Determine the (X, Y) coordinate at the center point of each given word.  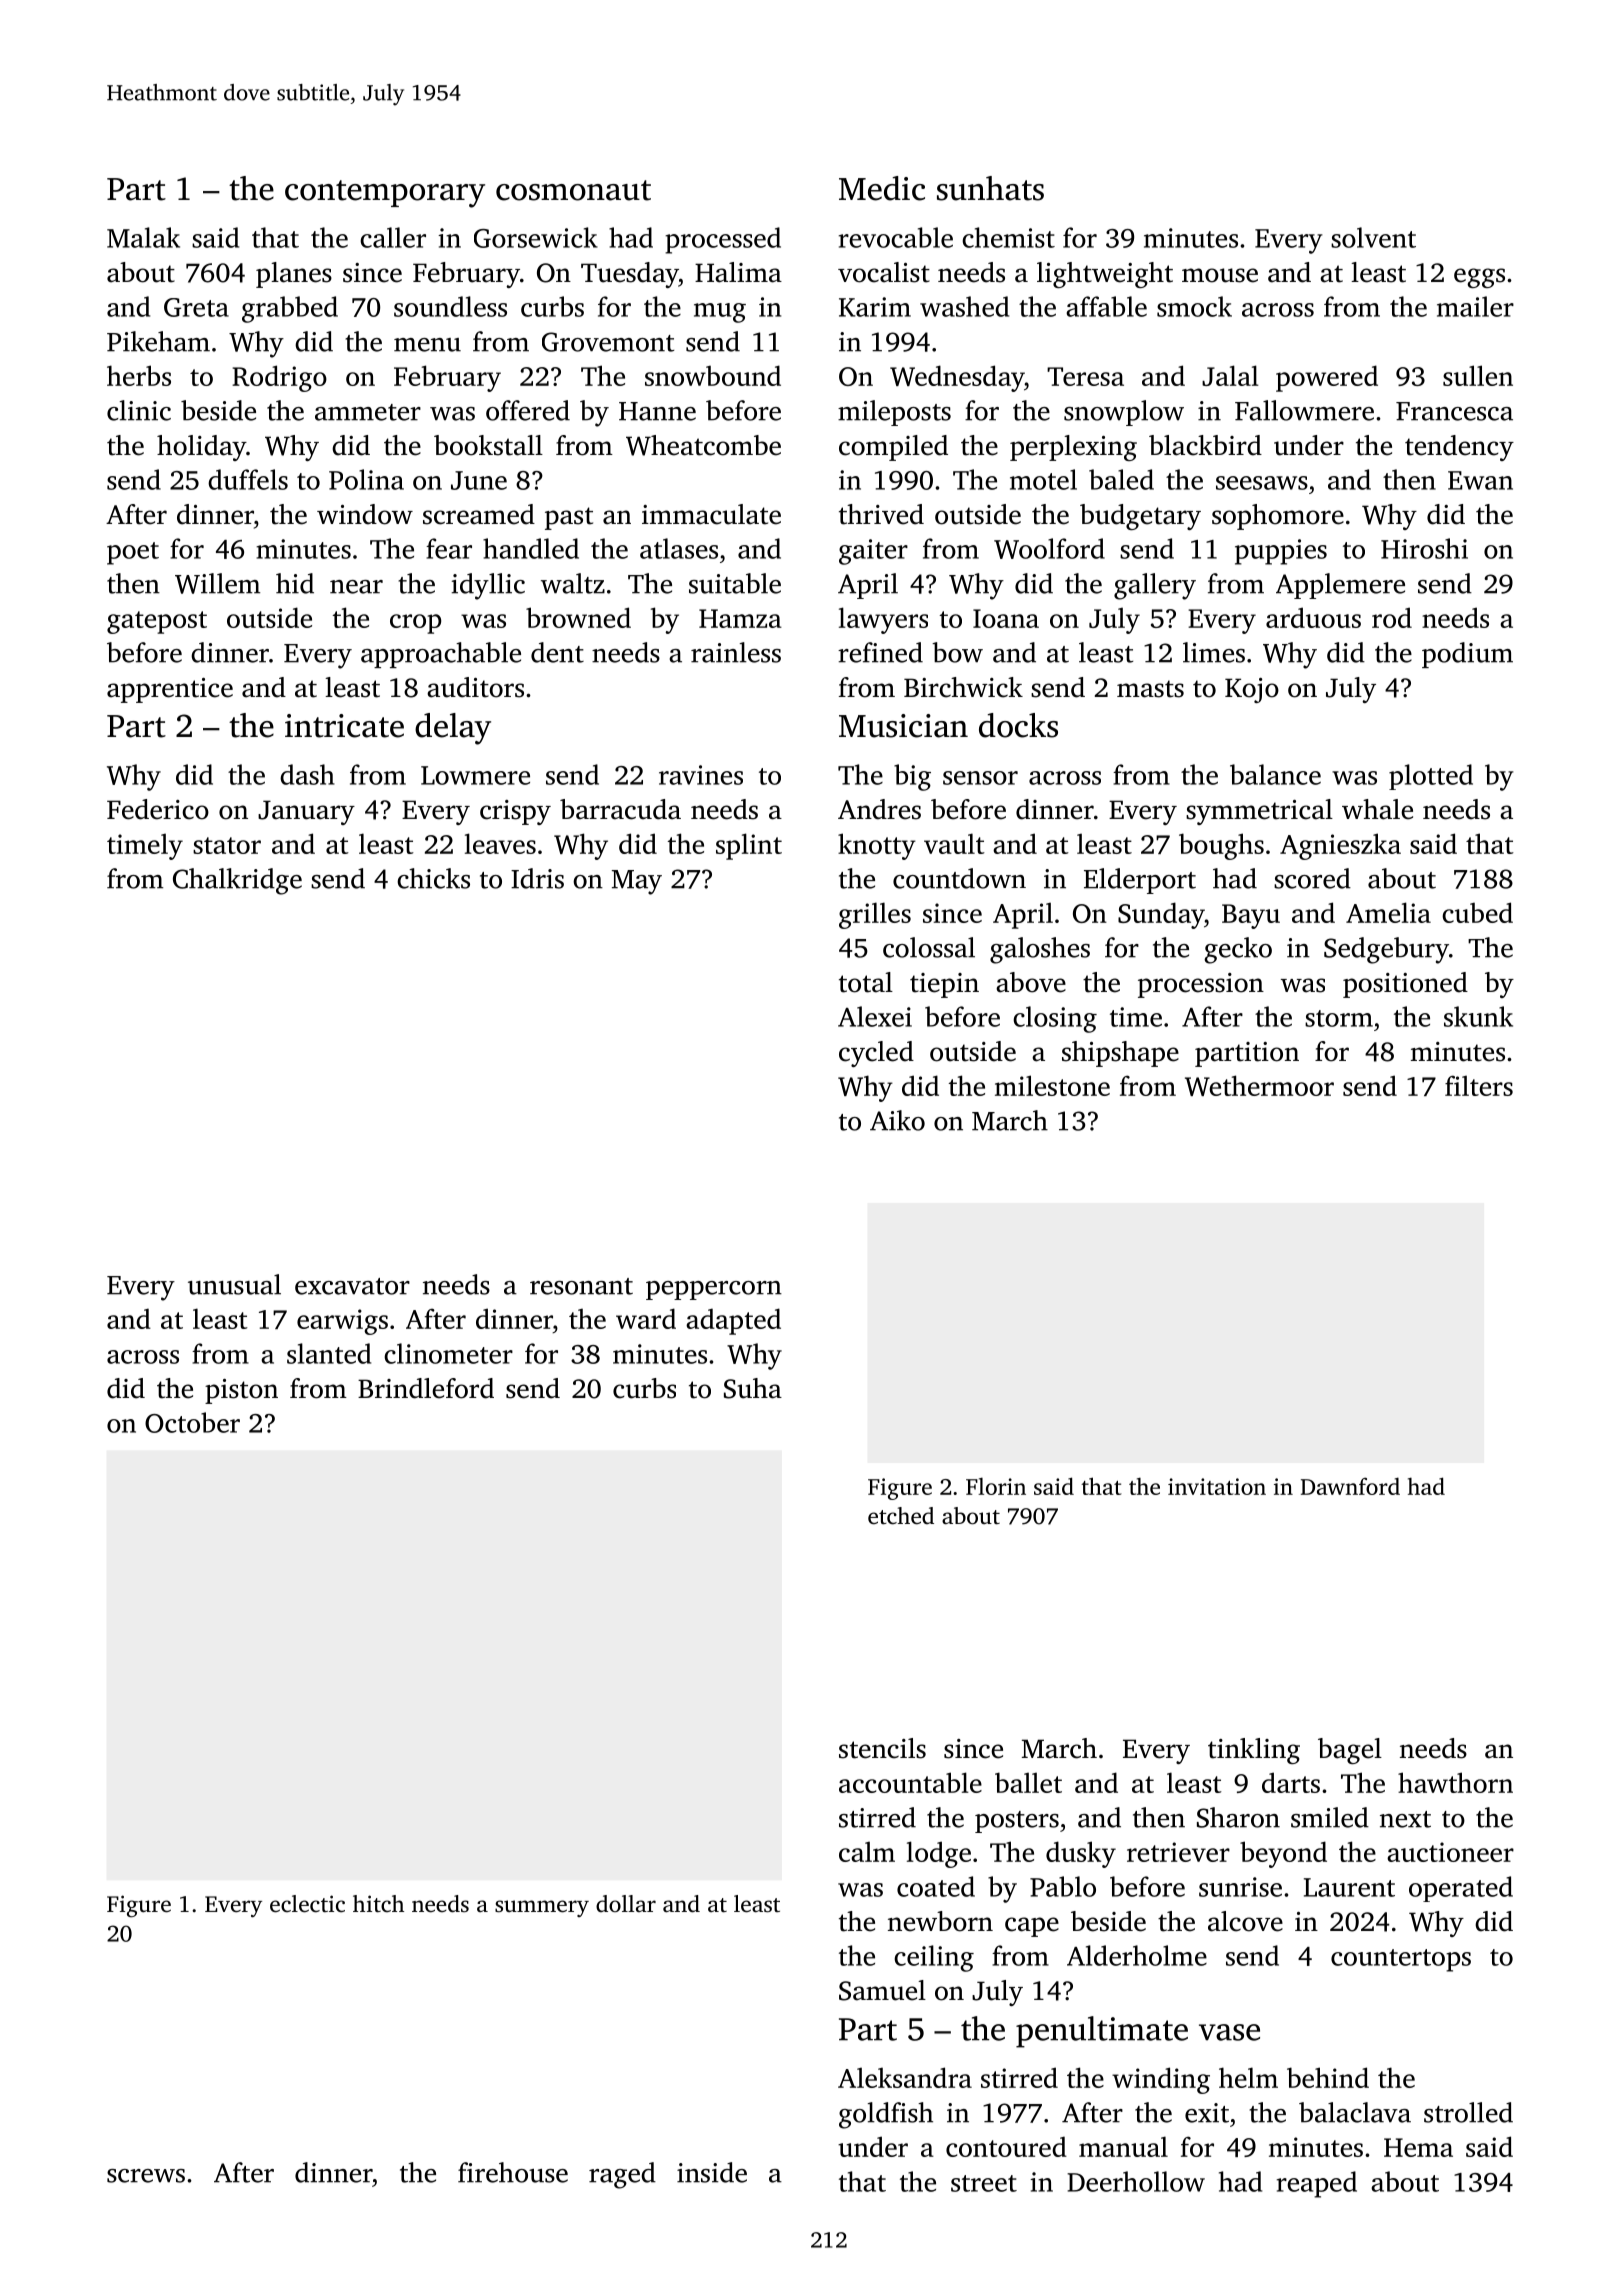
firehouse (513, 2172)
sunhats (990, 188)
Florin (996, 1486)
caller (393, 237)
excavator (352, 1286)
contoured (1006, 2146)
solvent (1373, 237)
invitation (1217, 1486)
